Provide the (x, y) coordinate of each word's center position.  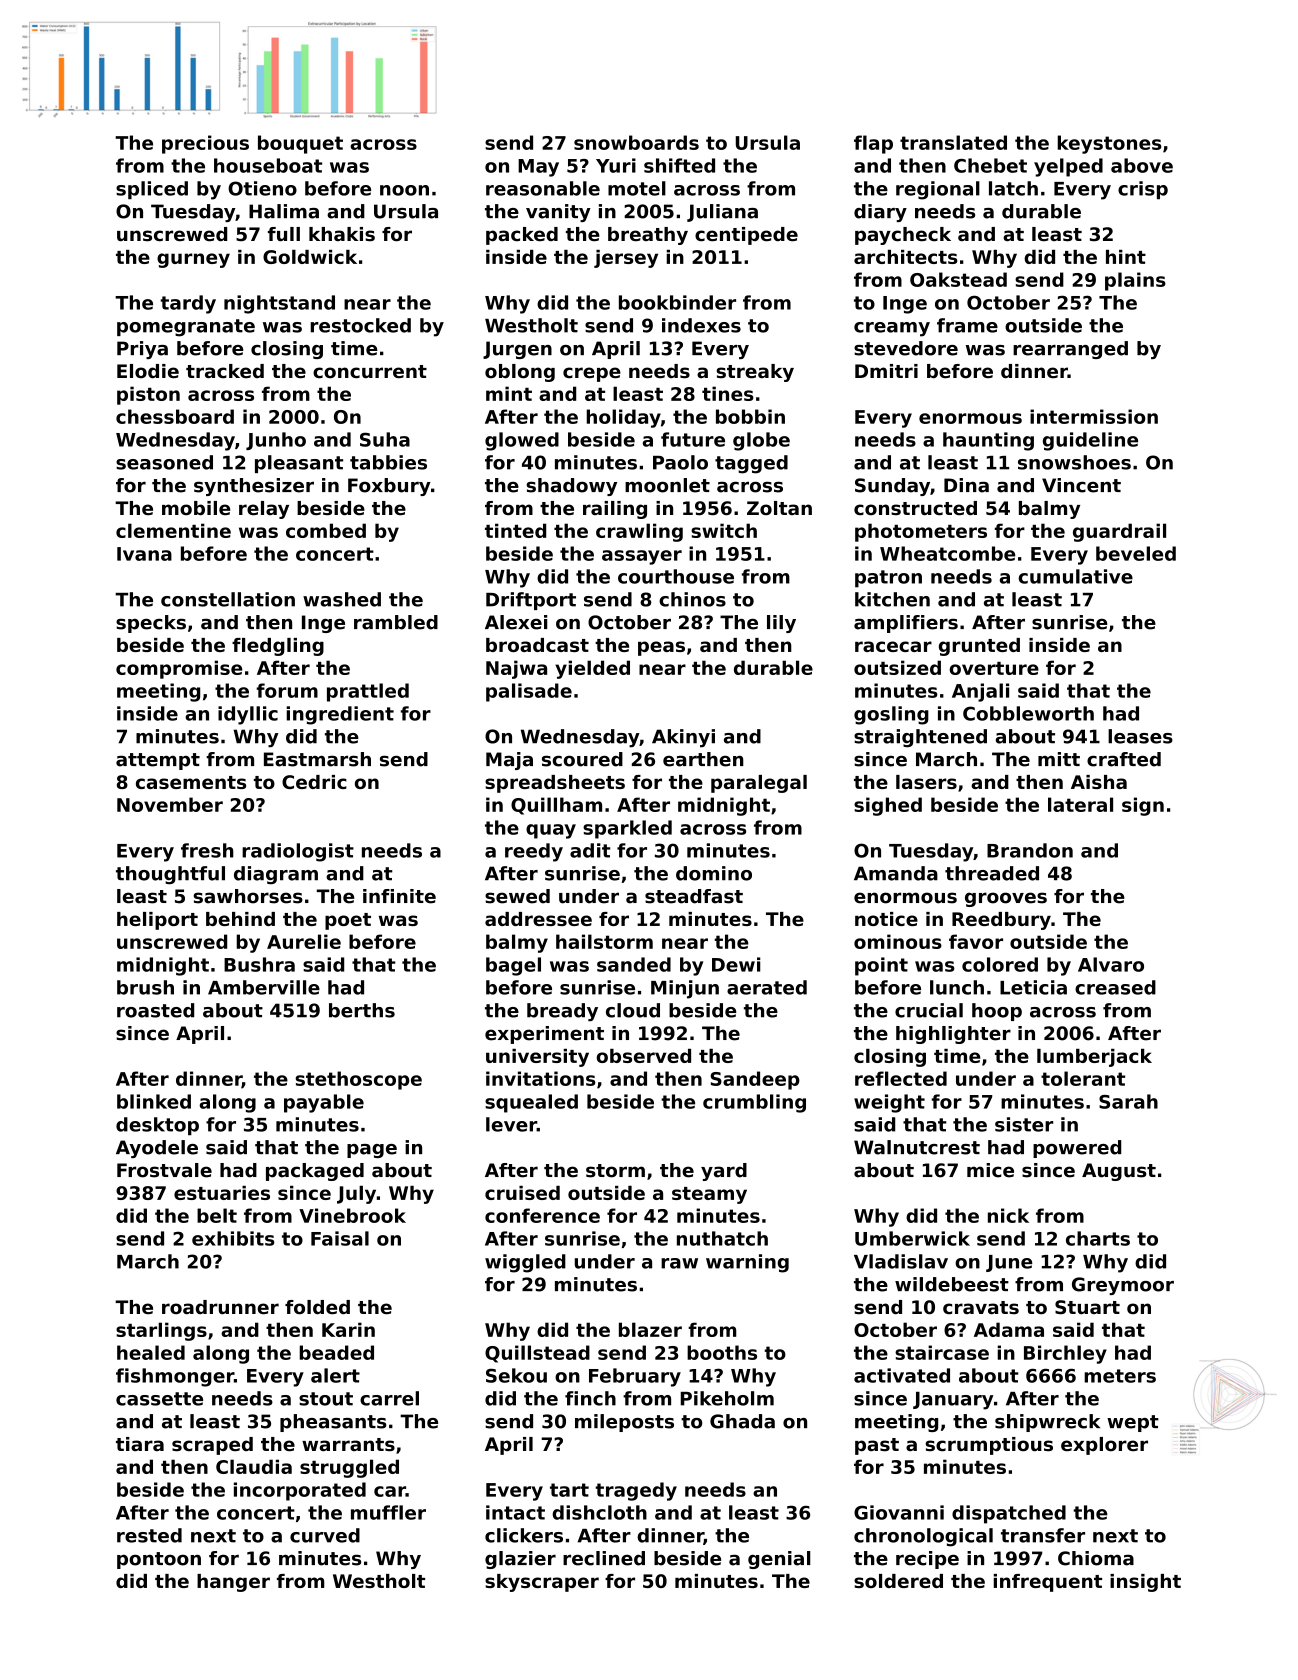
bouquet (300, 144)
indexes (701, 325)
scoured (582, 759)
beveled (1136, 553)
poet (348, 921)
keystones (1109, 144)
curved (325, 1535)
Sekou (516, 1375)
